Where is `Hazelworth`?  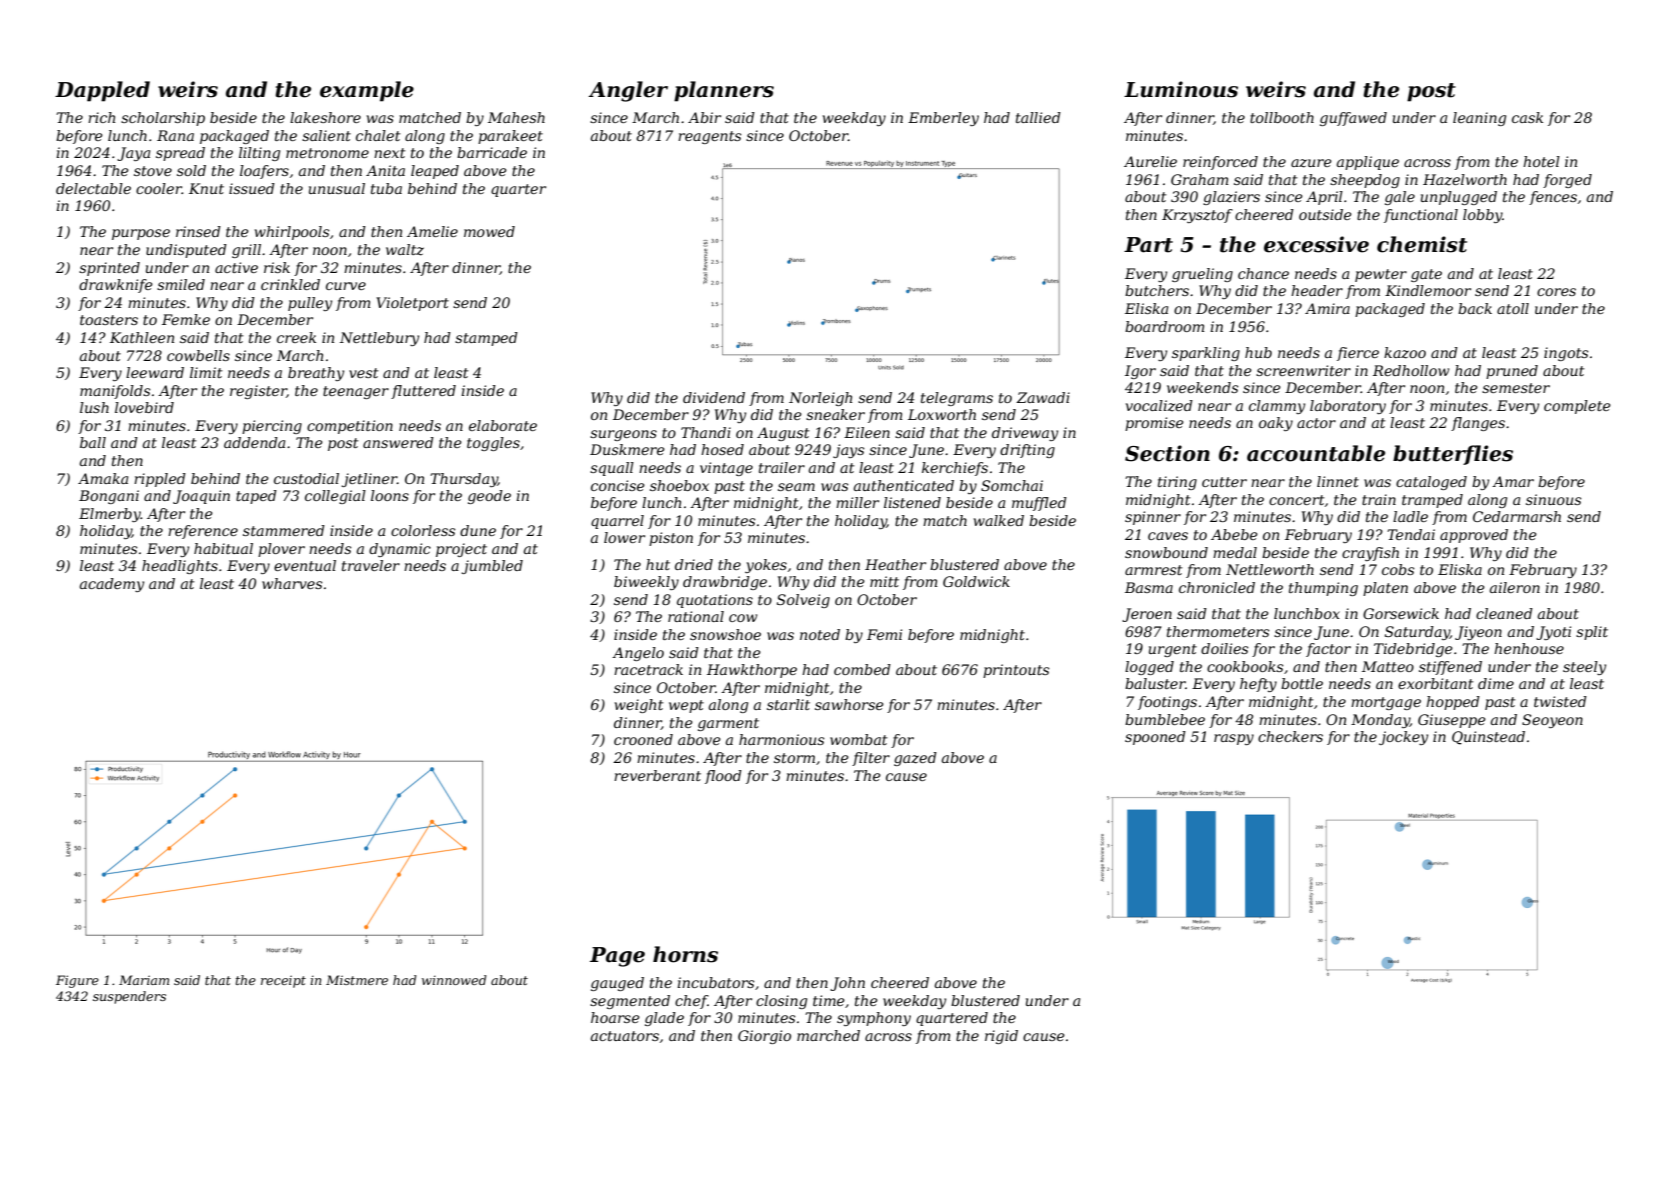 Hazelworth is located at coordinates (1465, 180).
